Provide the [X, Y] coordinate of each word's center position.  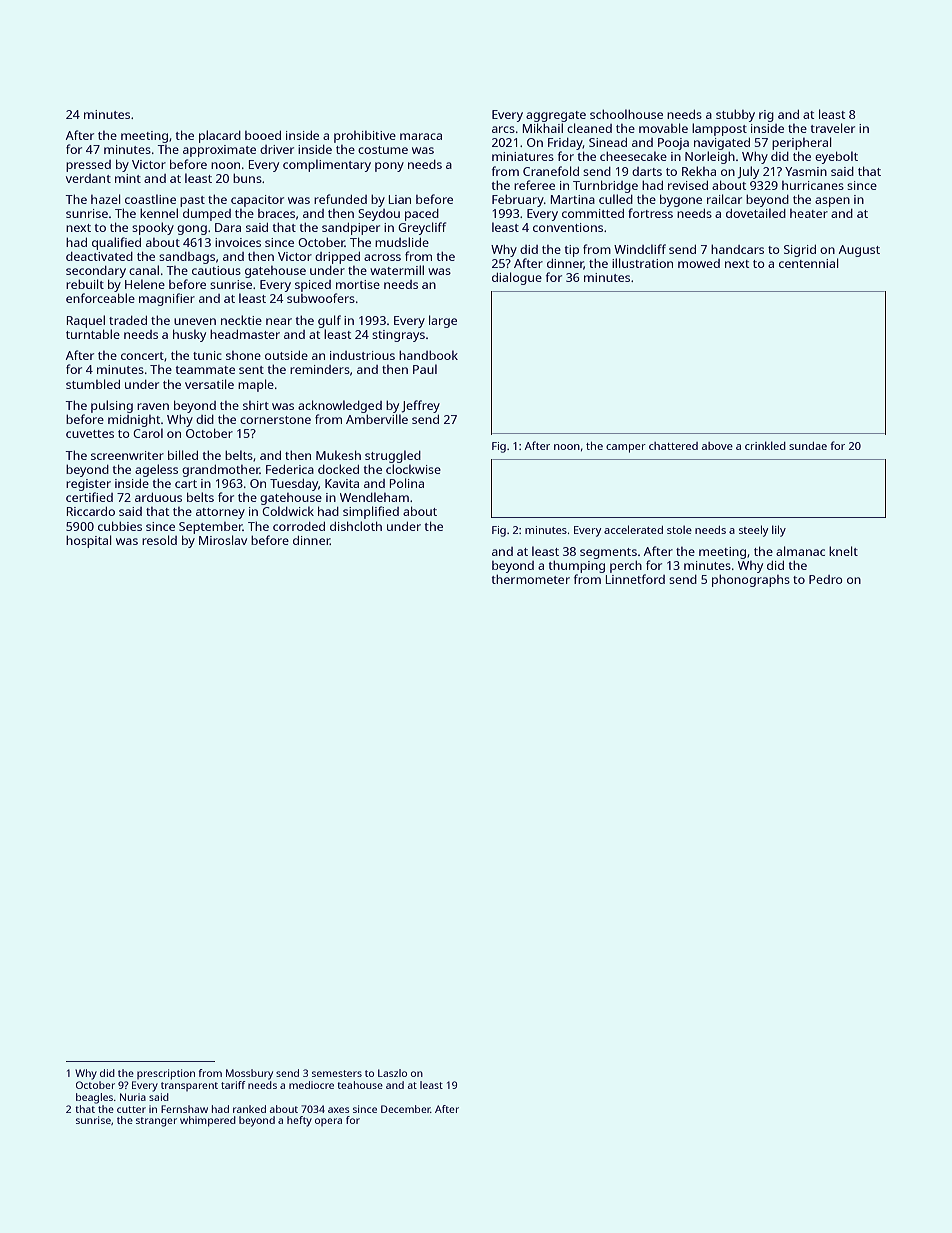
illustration [642, 263]
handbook [428, 355]
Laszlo [392, 1073]
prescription [166, 1074]
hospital [89, 541]
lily [779, 531]
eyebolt [836, 157]
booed [263, 135]
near [279, 321]
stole [679, 529]
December [406, 1109]
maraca [421, 136]
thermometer [531, 579]
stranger [156, 1122]
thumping [577, 566]
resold [159, 540]
